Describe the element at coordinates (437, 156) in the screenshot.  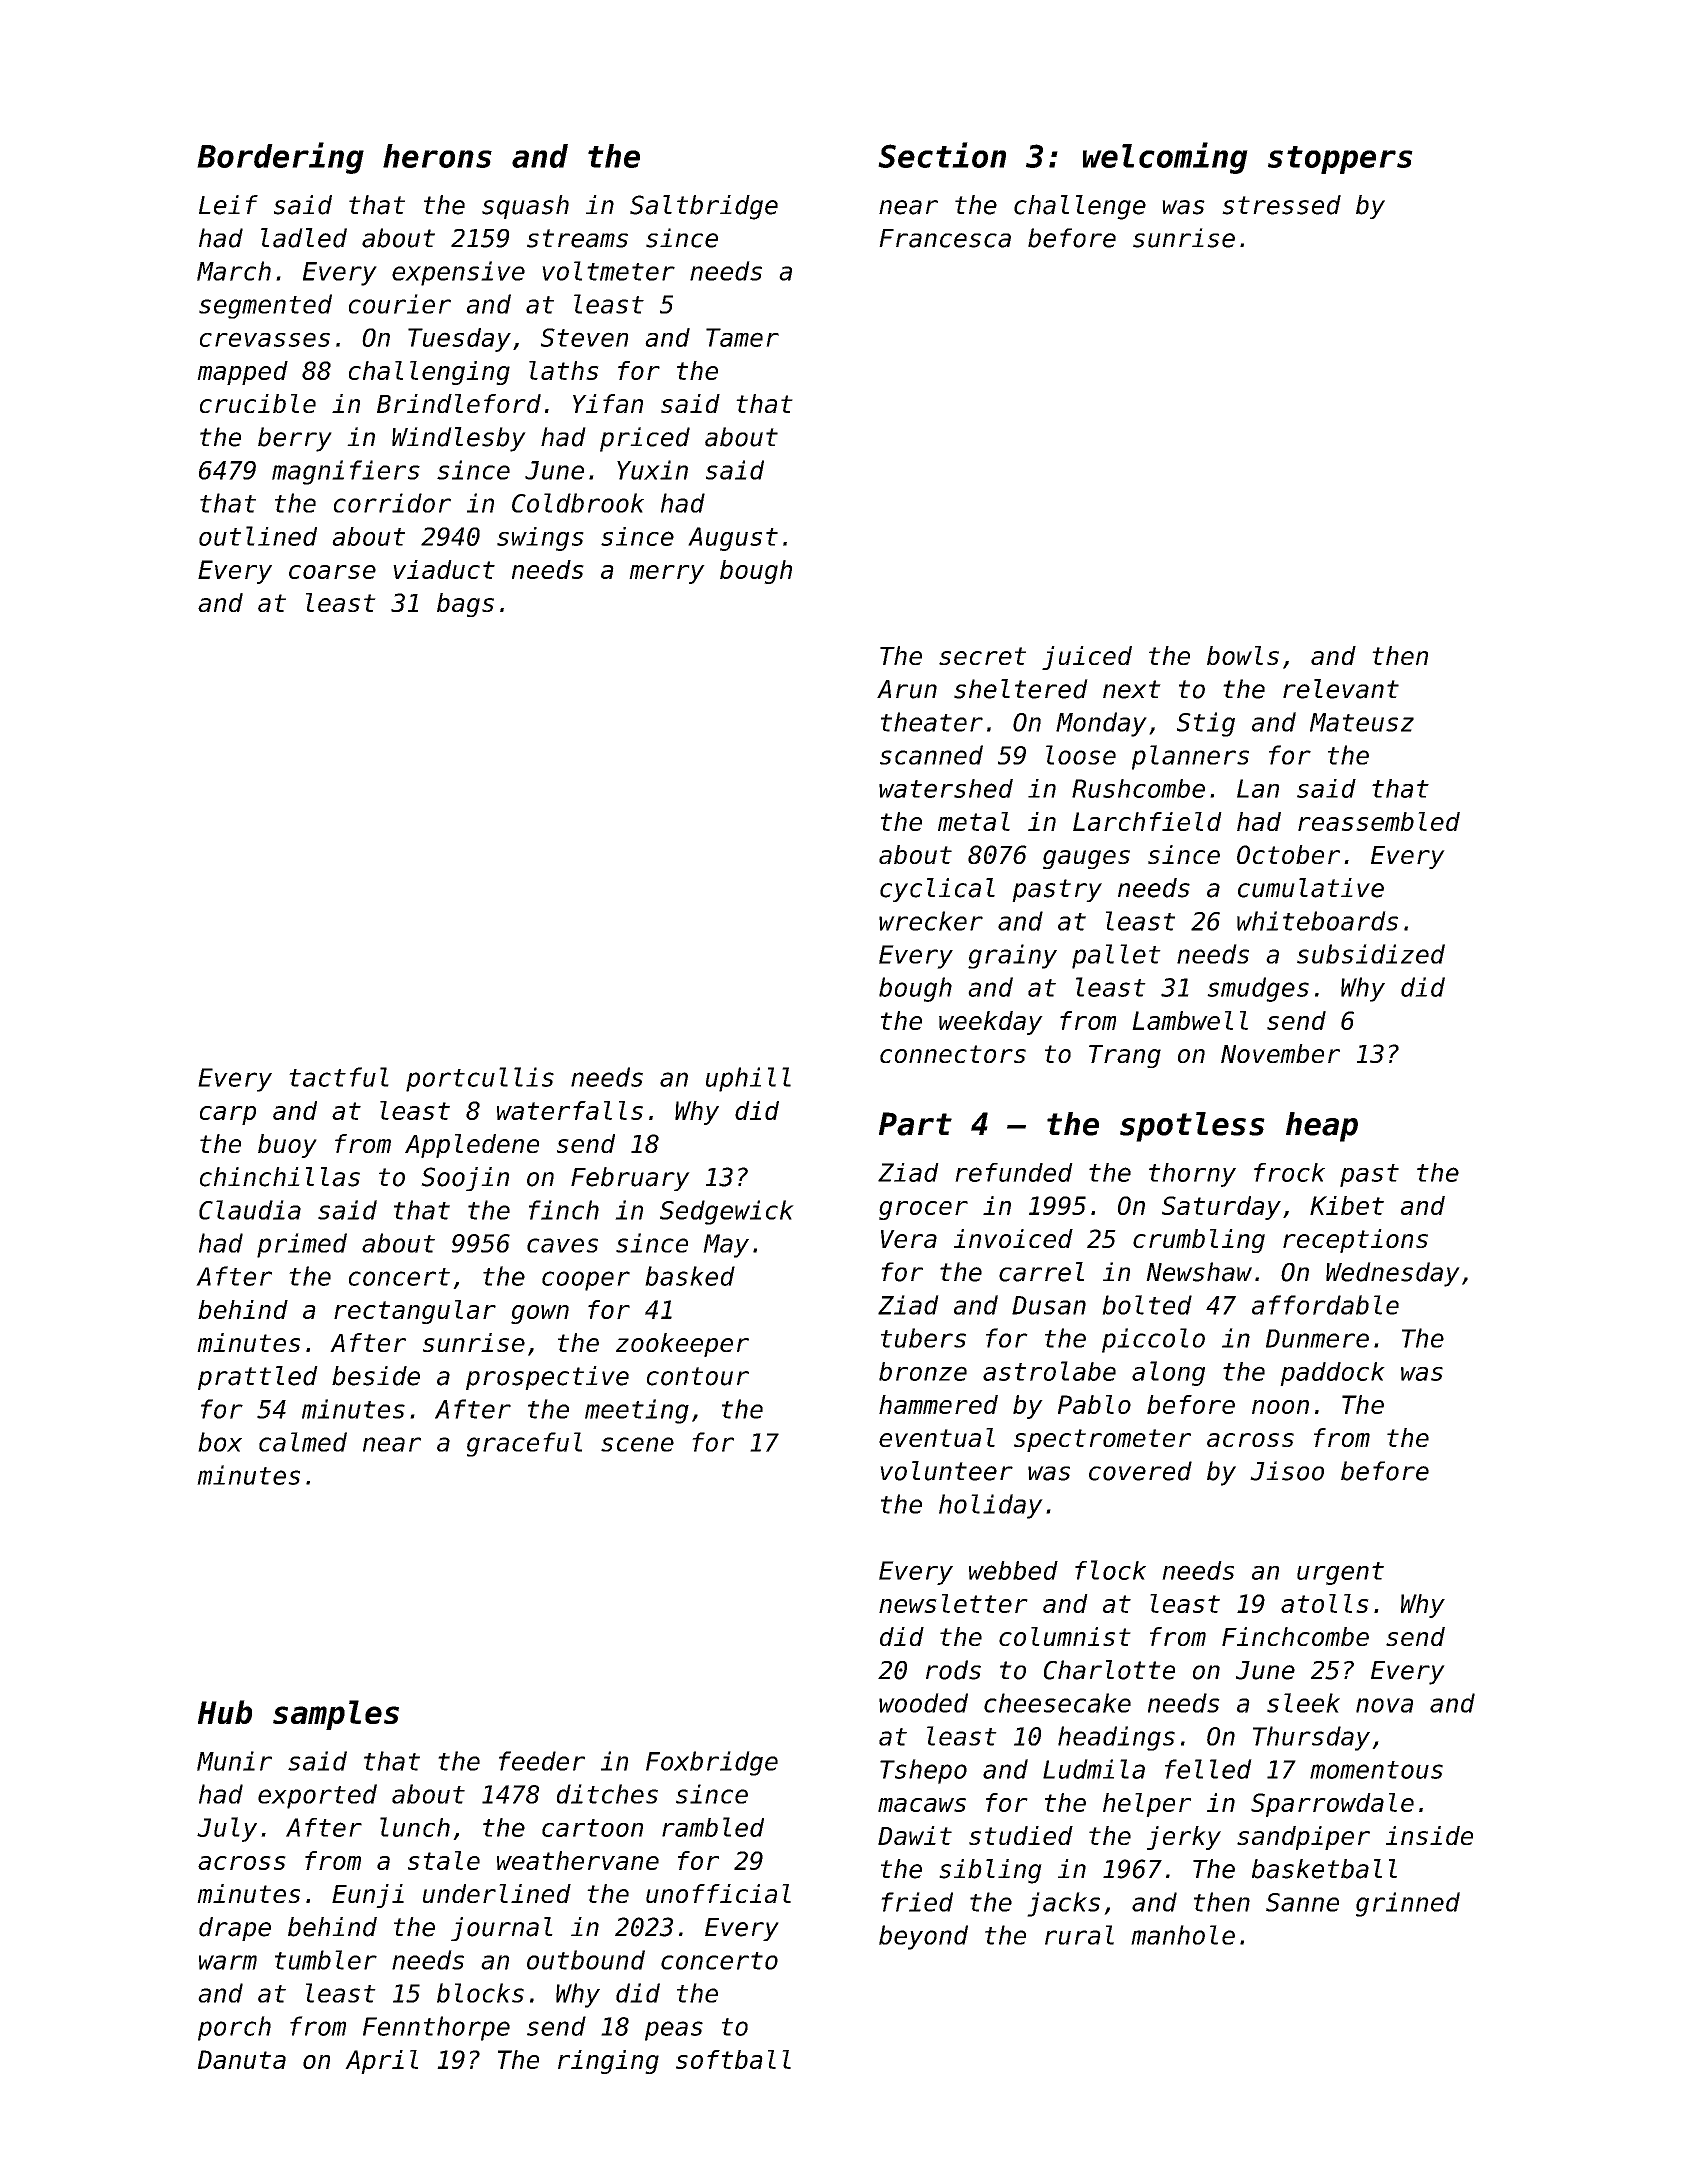
I see `herons` at that location.
